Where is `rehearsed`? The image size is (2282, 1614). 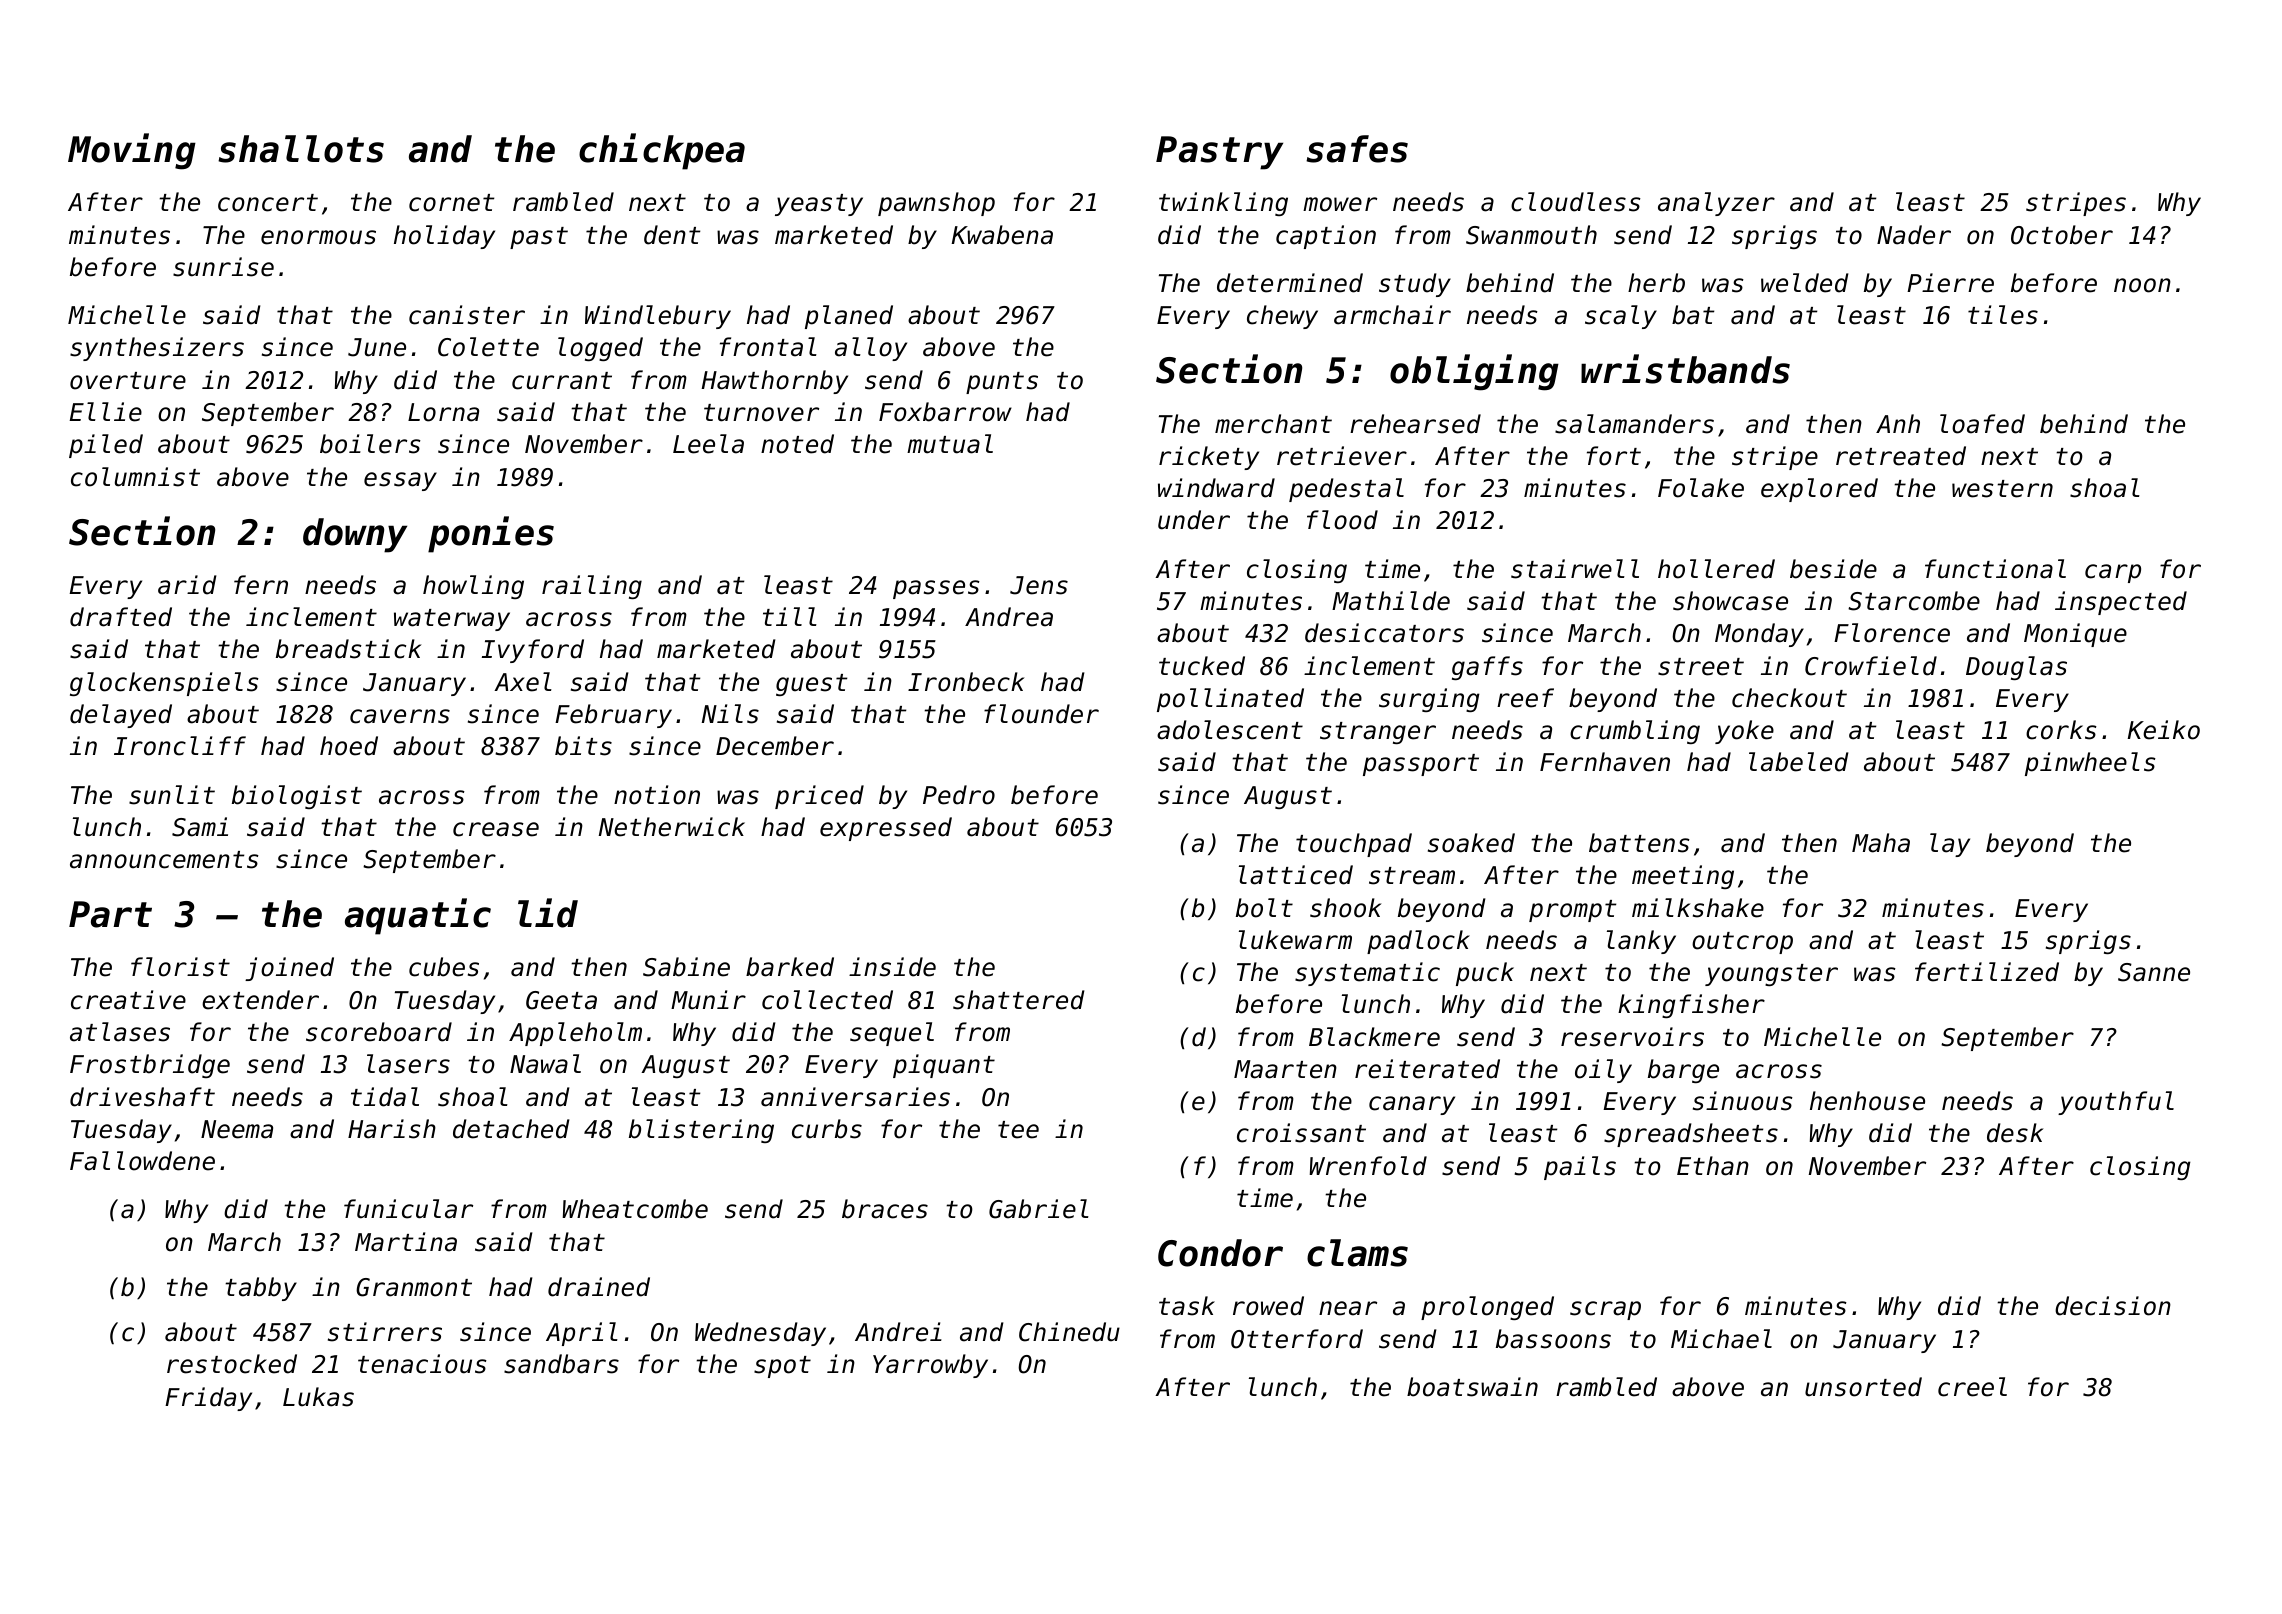
rehearsed is located at coordinates (1415, 424).
